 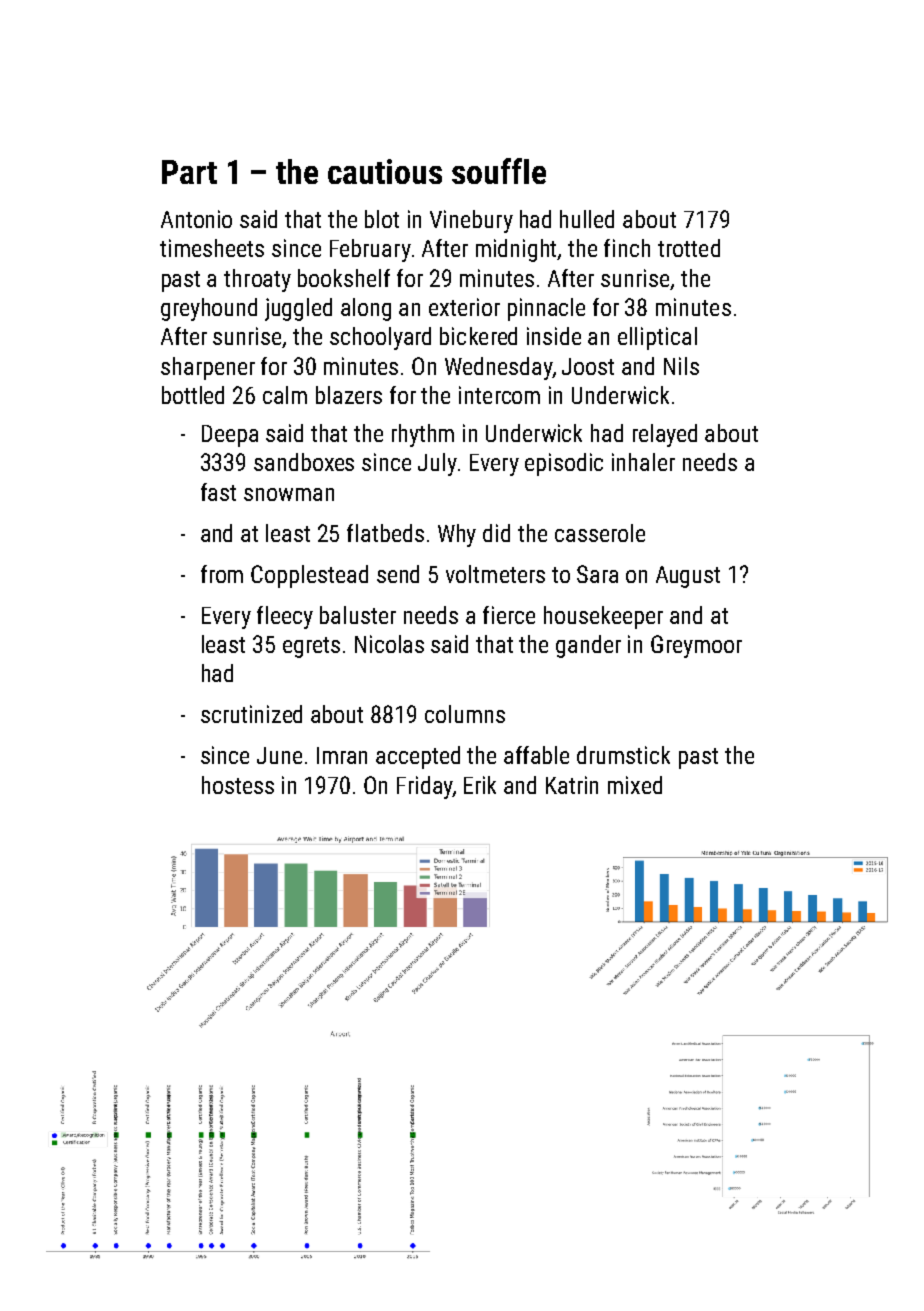 I want to click on Antonio, so click(x=196, y=219).
